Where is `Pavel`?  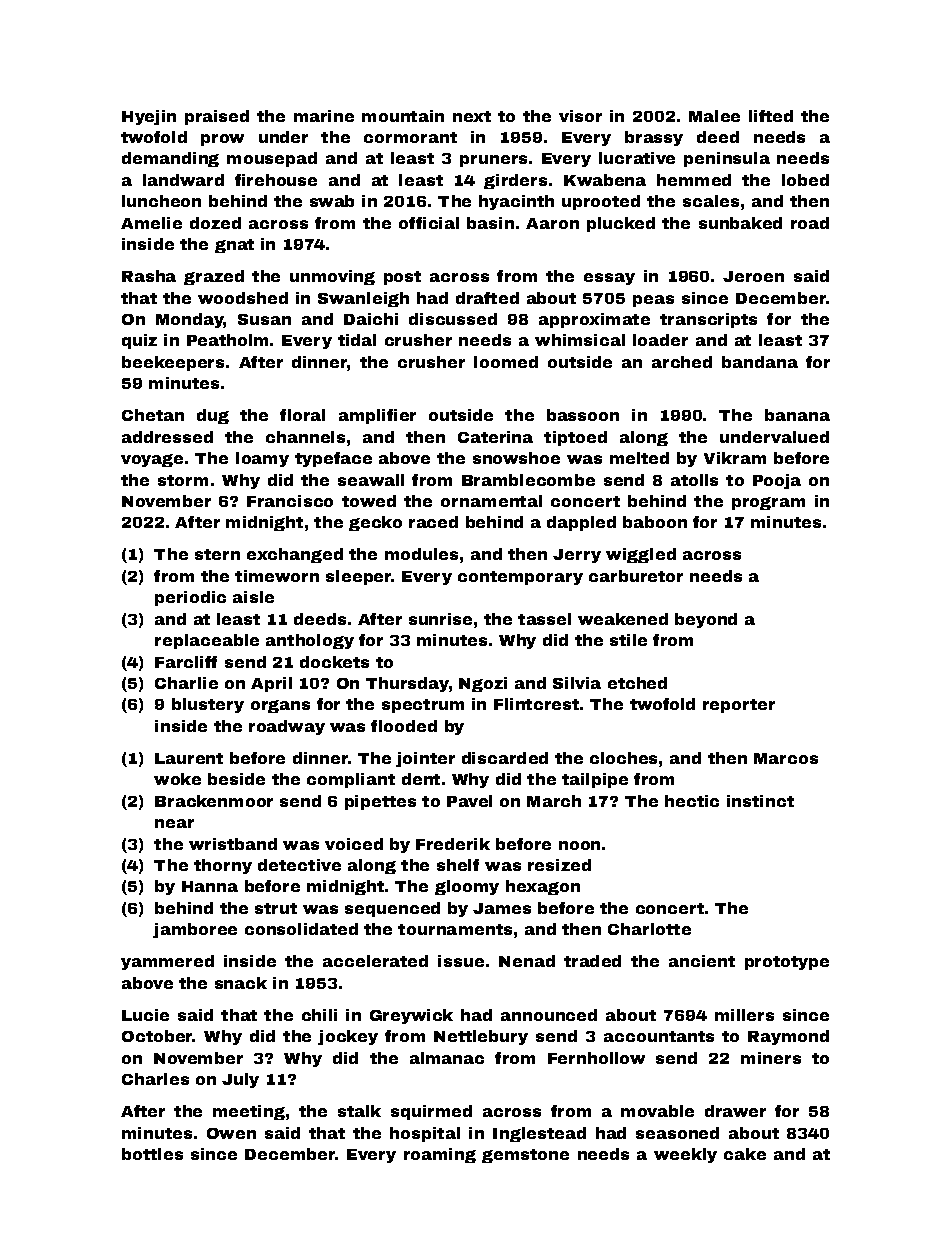
Pavel is located at coordinates (469, 801).
